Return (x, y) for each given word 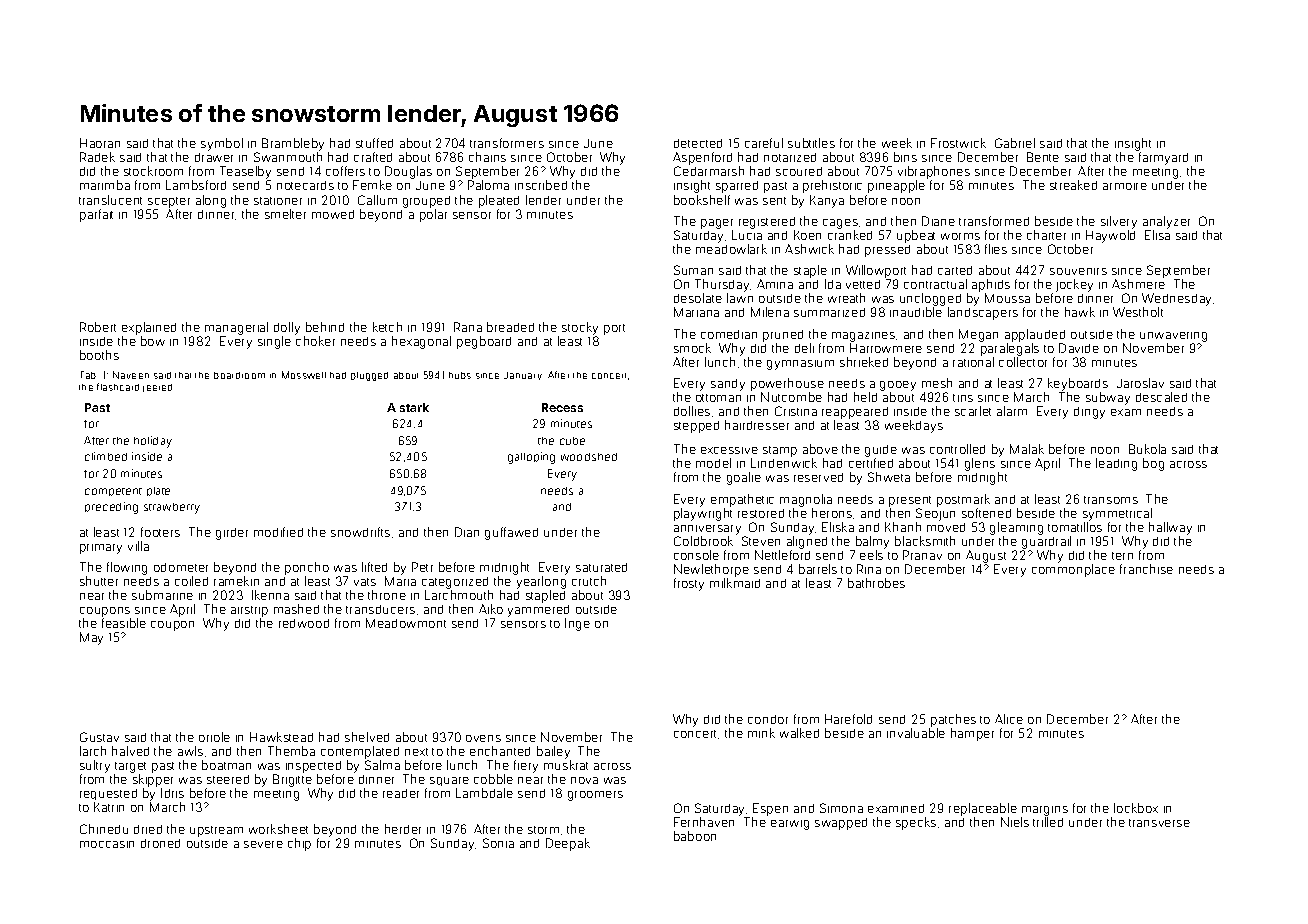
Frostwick (958, 143)
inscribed (541, 185)
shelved (367, 737)
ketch (387, 327)
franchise (1146, 569)
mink (761, 733)
